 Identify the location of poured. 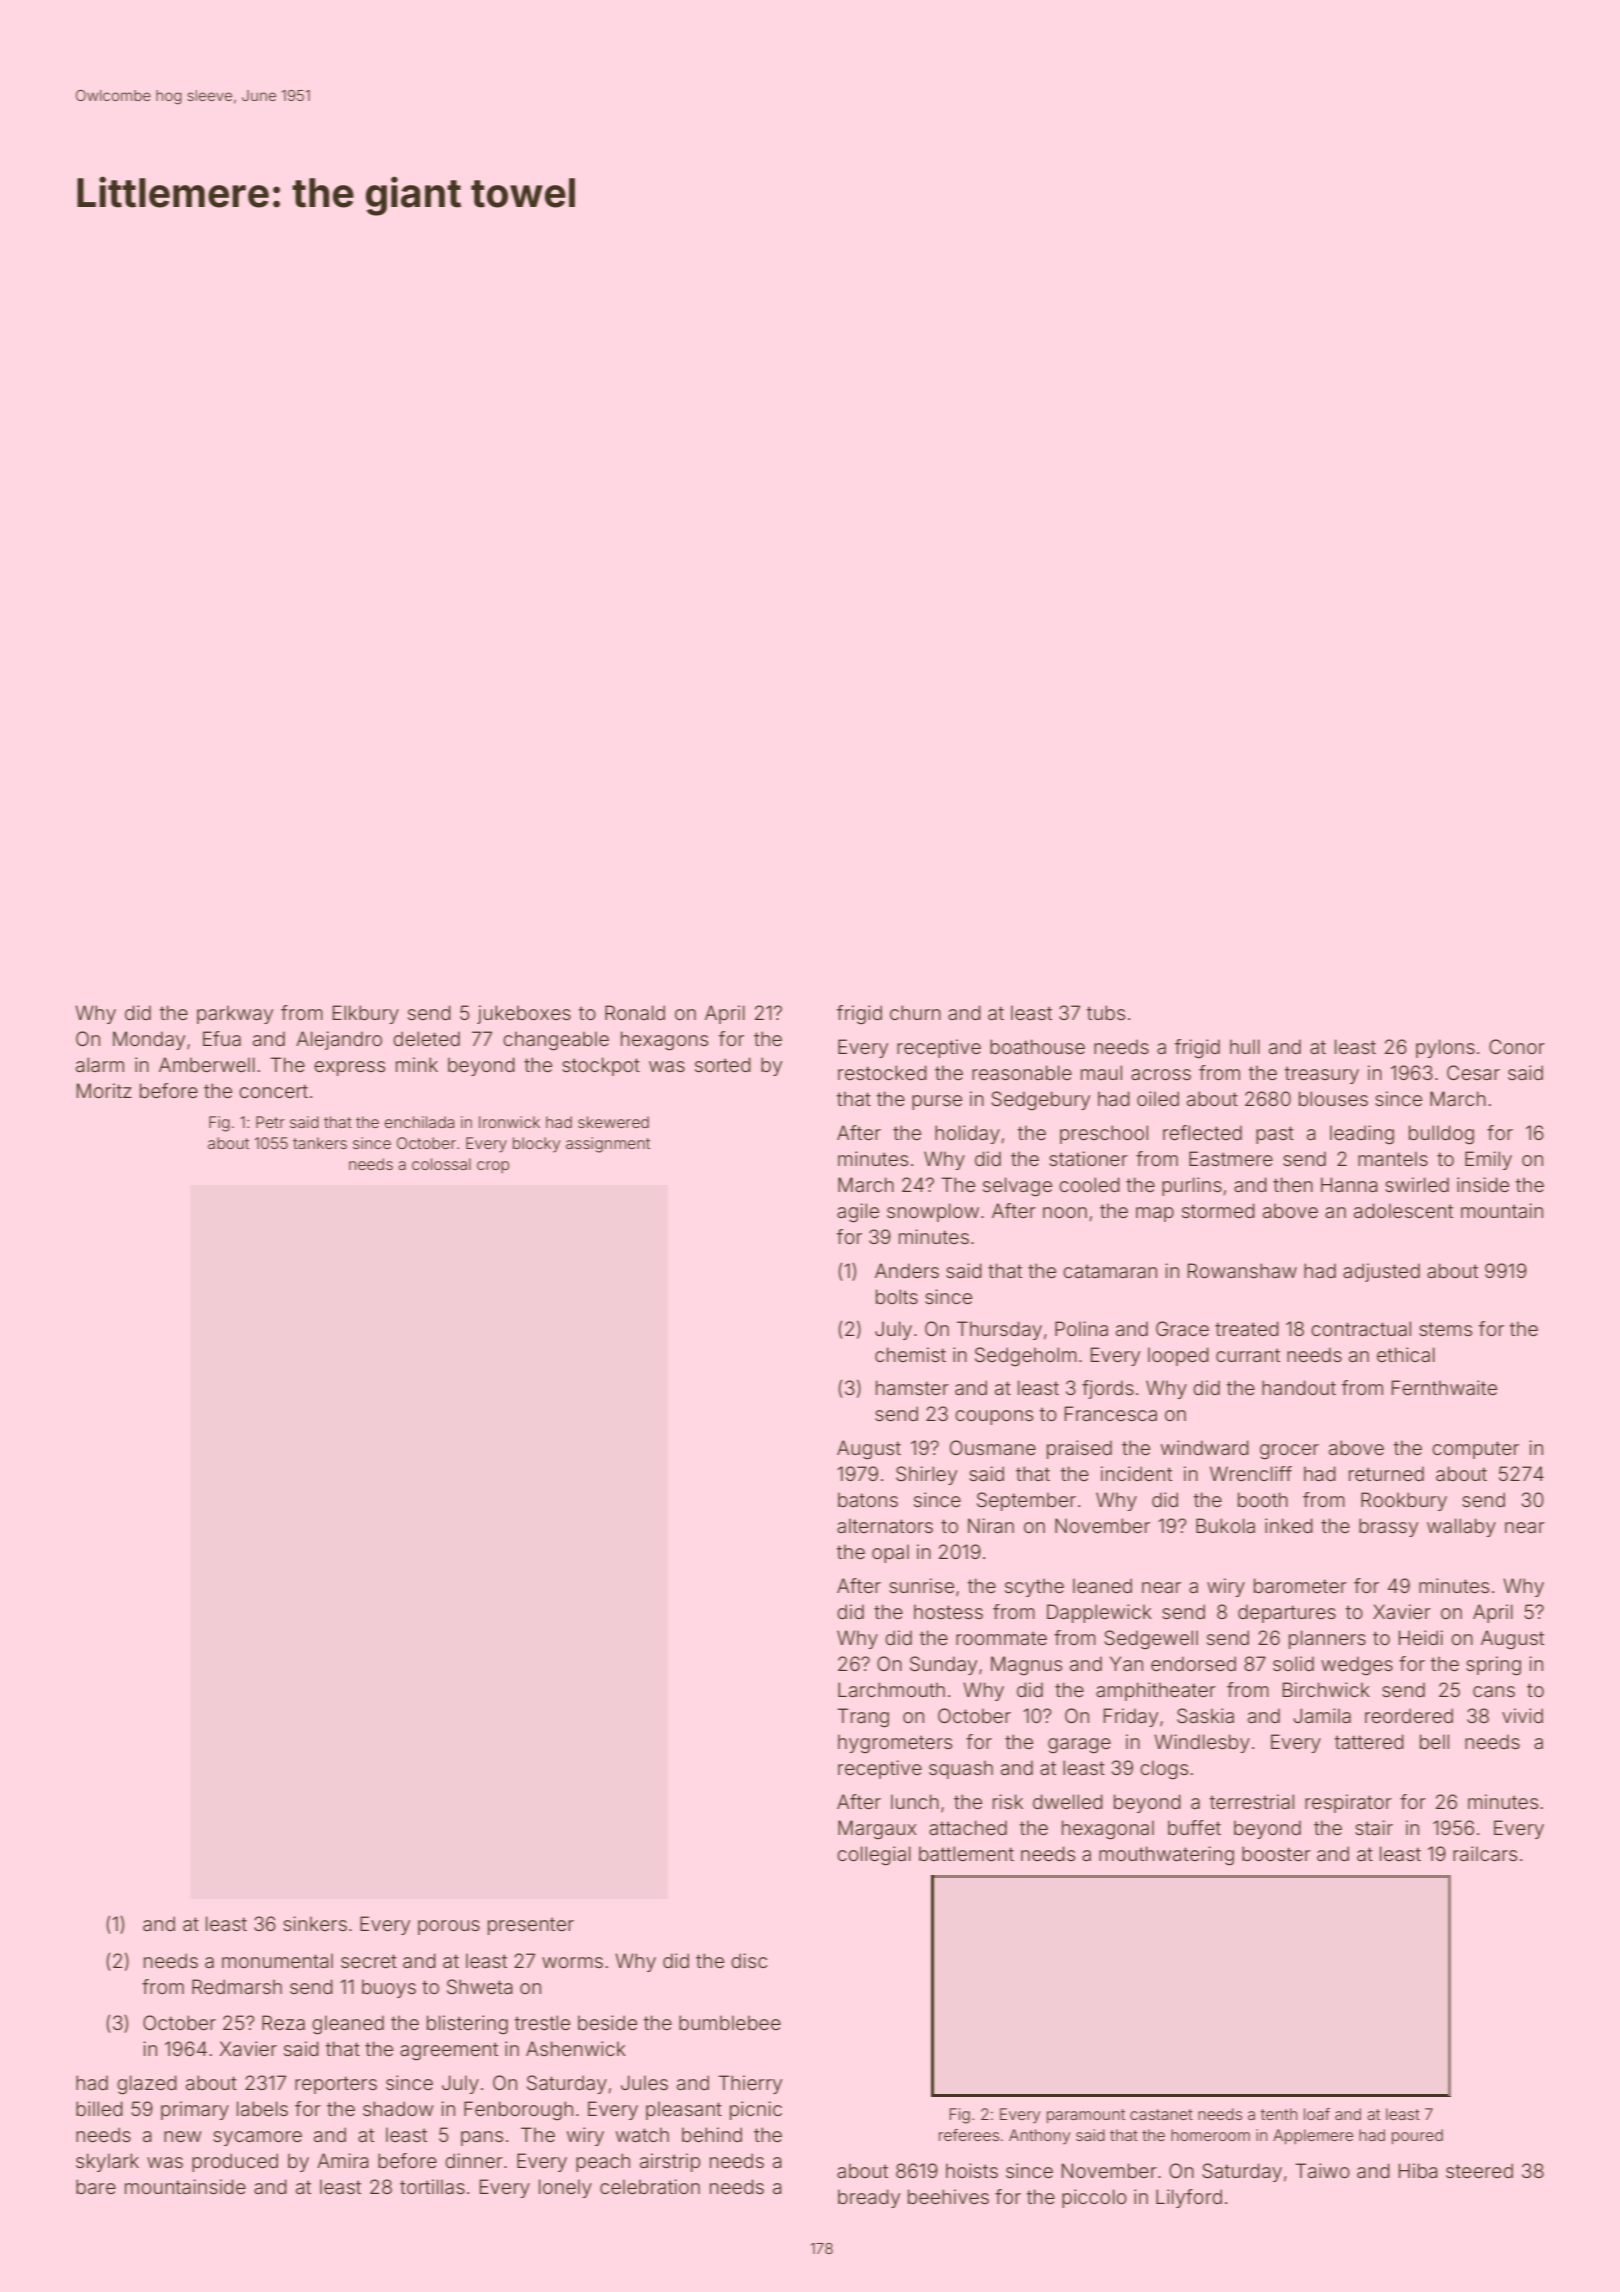
(1417, 2136).
